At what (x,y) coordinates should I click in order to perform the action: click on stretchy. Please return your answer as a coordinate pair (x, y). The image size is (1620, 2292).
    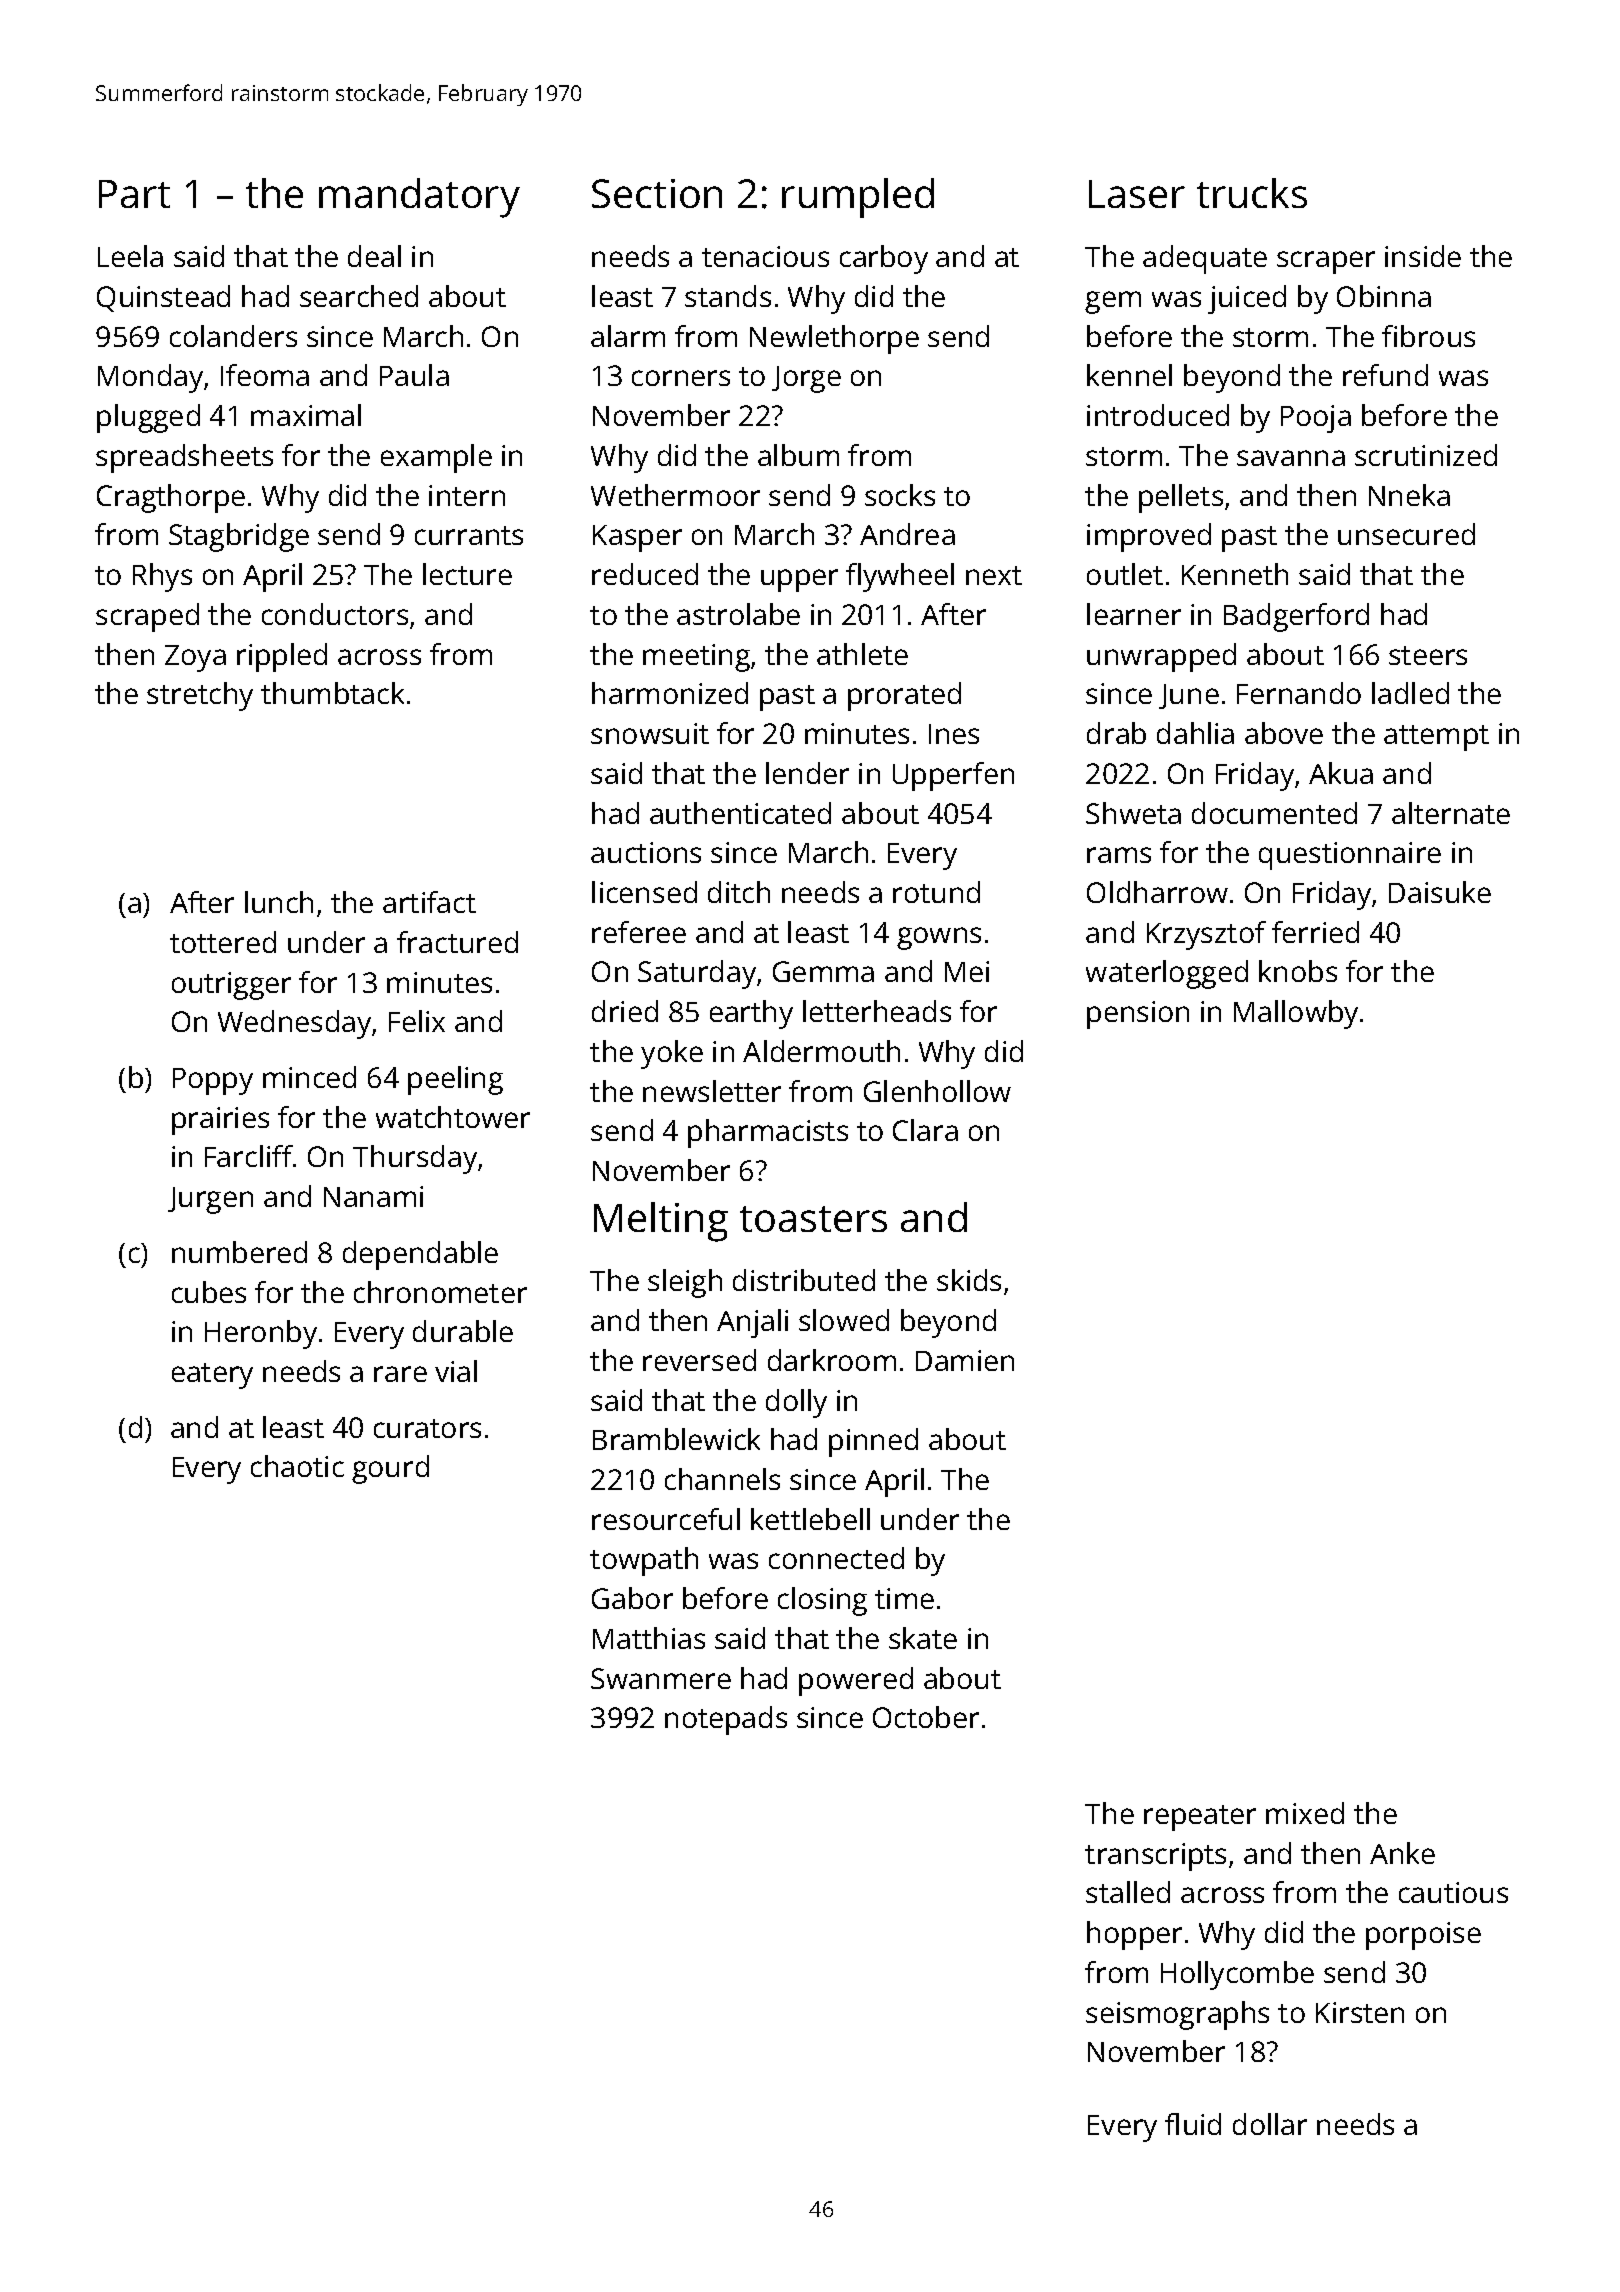
    Looking at the image, I should click on (200, 696).
